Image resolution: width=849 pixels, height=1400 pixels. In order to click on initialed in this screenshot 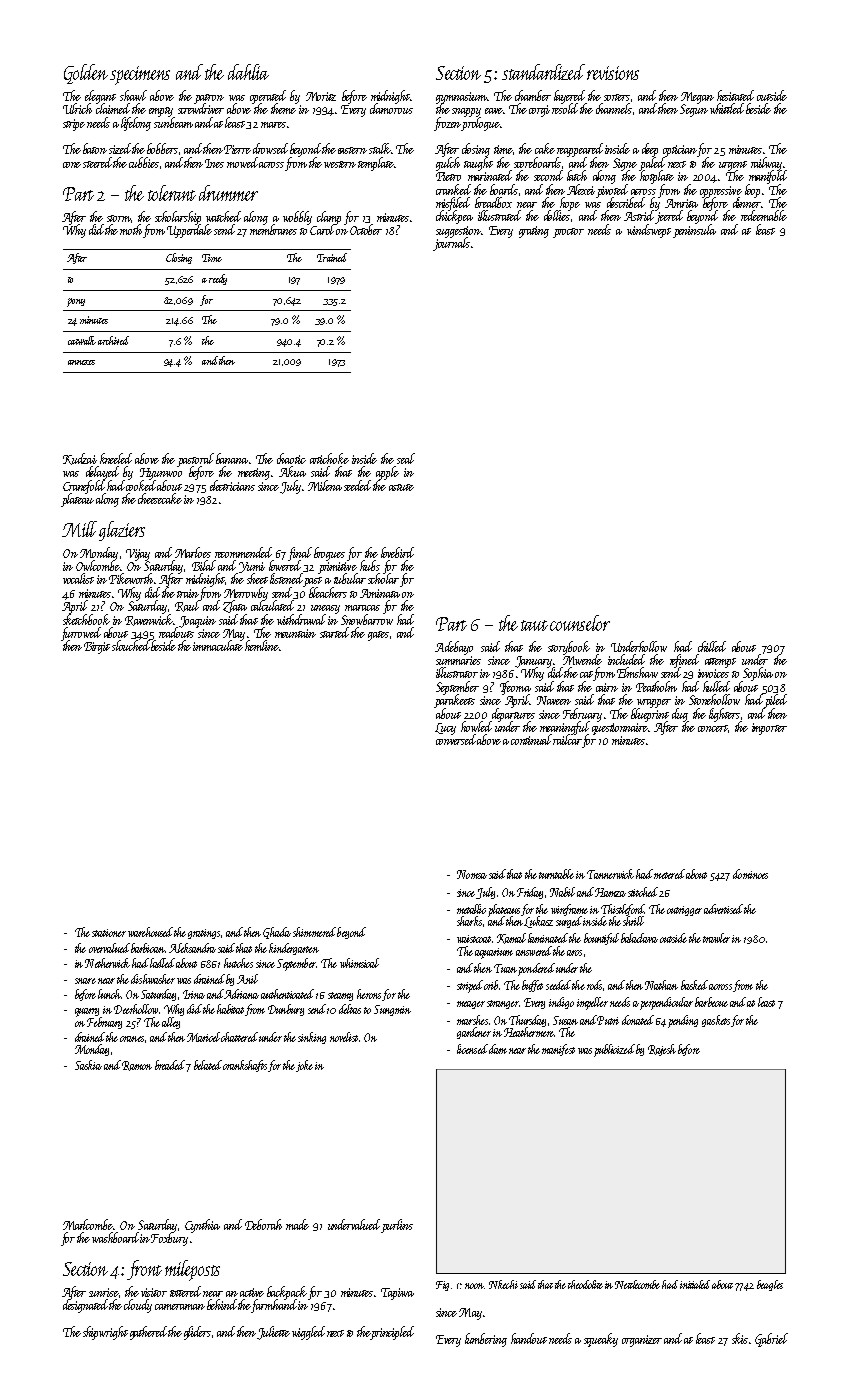, I will do `click(695, 1284)`.
